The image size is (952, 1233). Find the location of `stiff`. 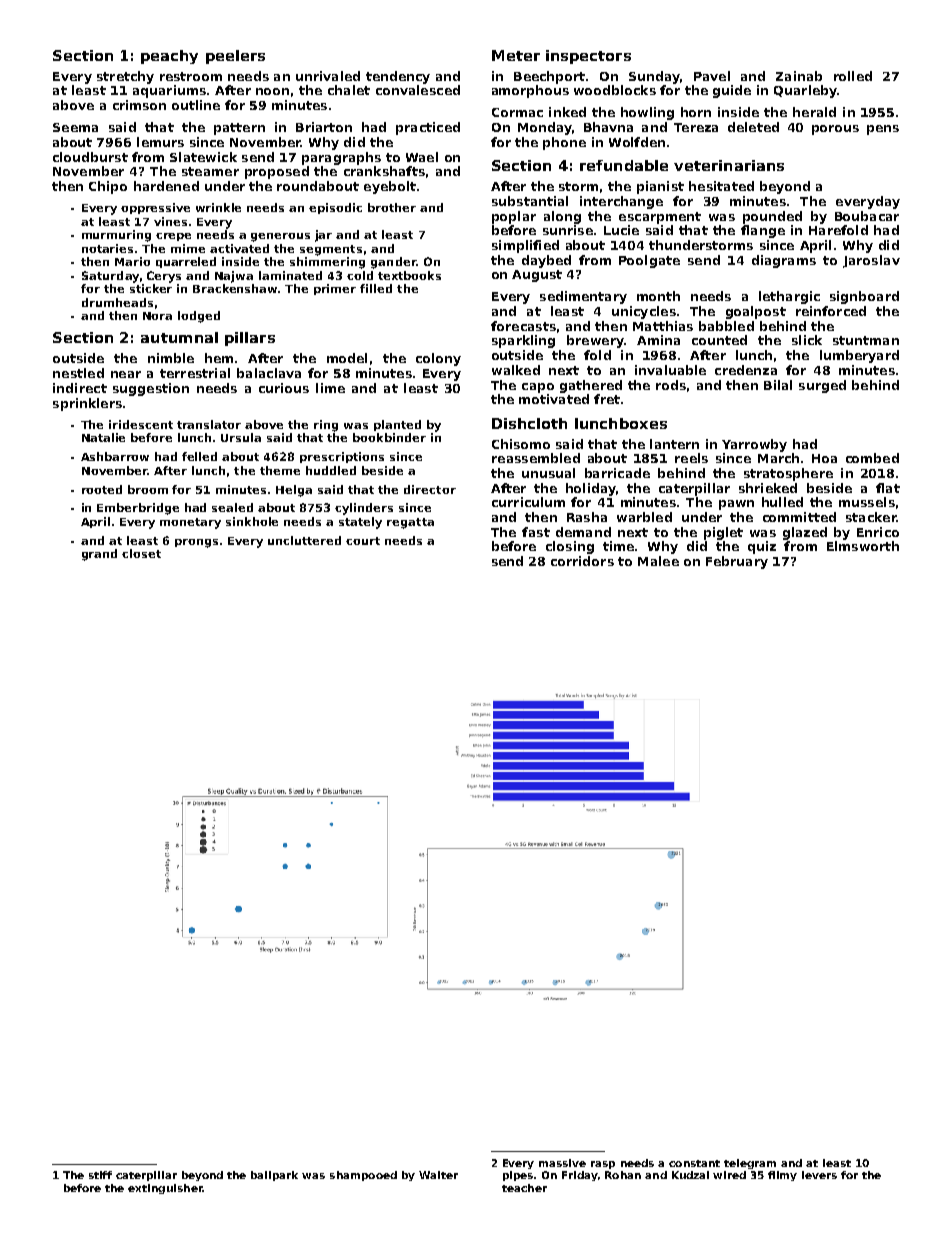

stiff is located at coordinates (100, 1175).
